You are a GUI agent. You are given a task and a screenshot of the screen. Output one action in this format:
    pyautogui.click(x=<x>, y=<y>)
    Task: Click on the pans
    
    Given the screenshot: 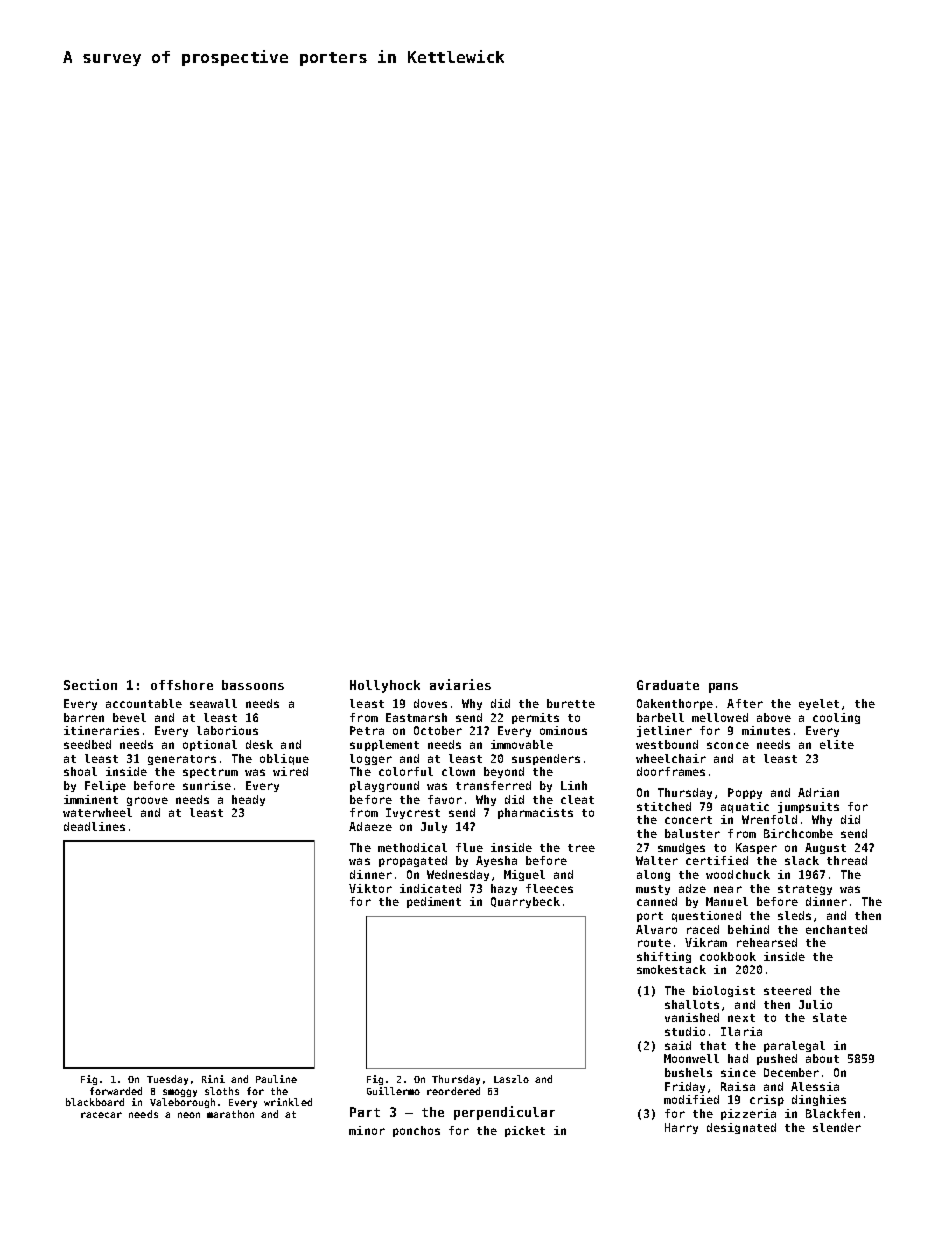 What is the action you would take?
    pyautogui.click(x=723, y=688)
